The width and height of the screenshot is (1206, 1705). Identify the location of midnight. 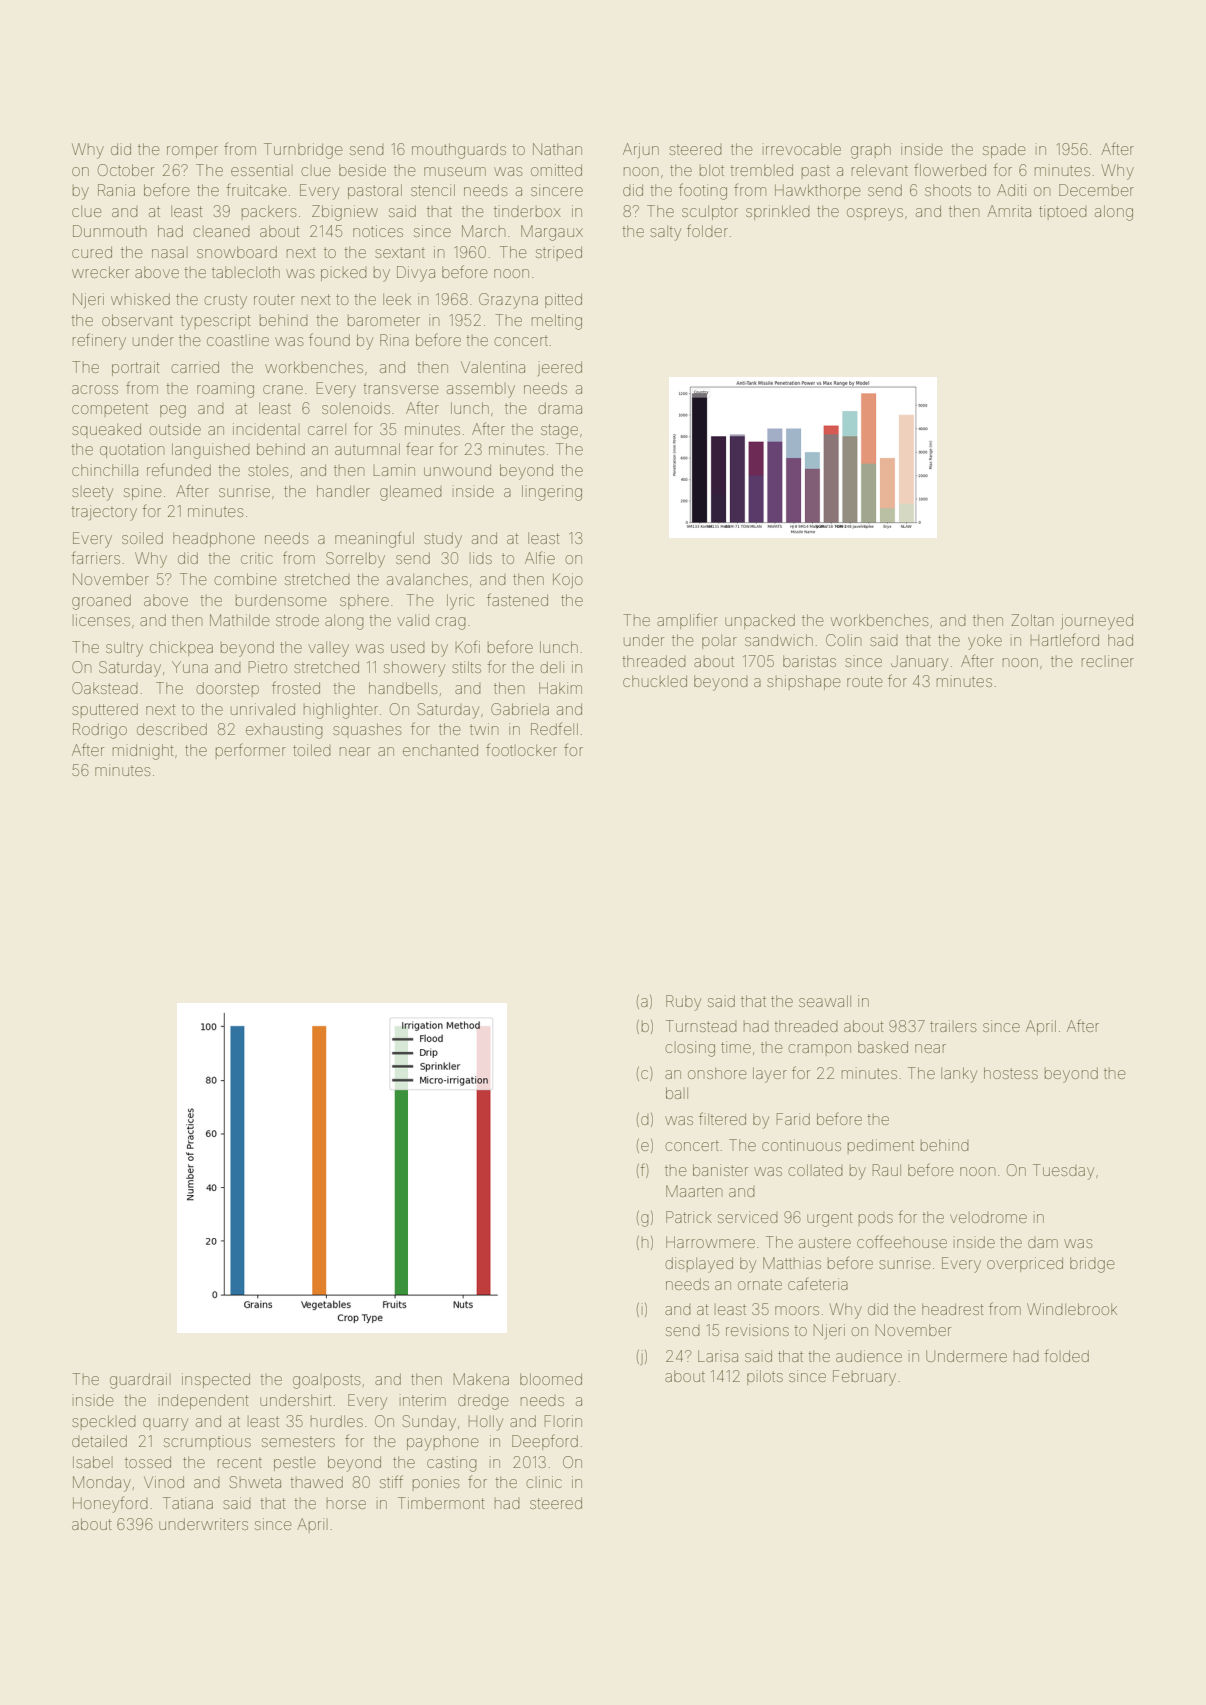
(143, 752).
